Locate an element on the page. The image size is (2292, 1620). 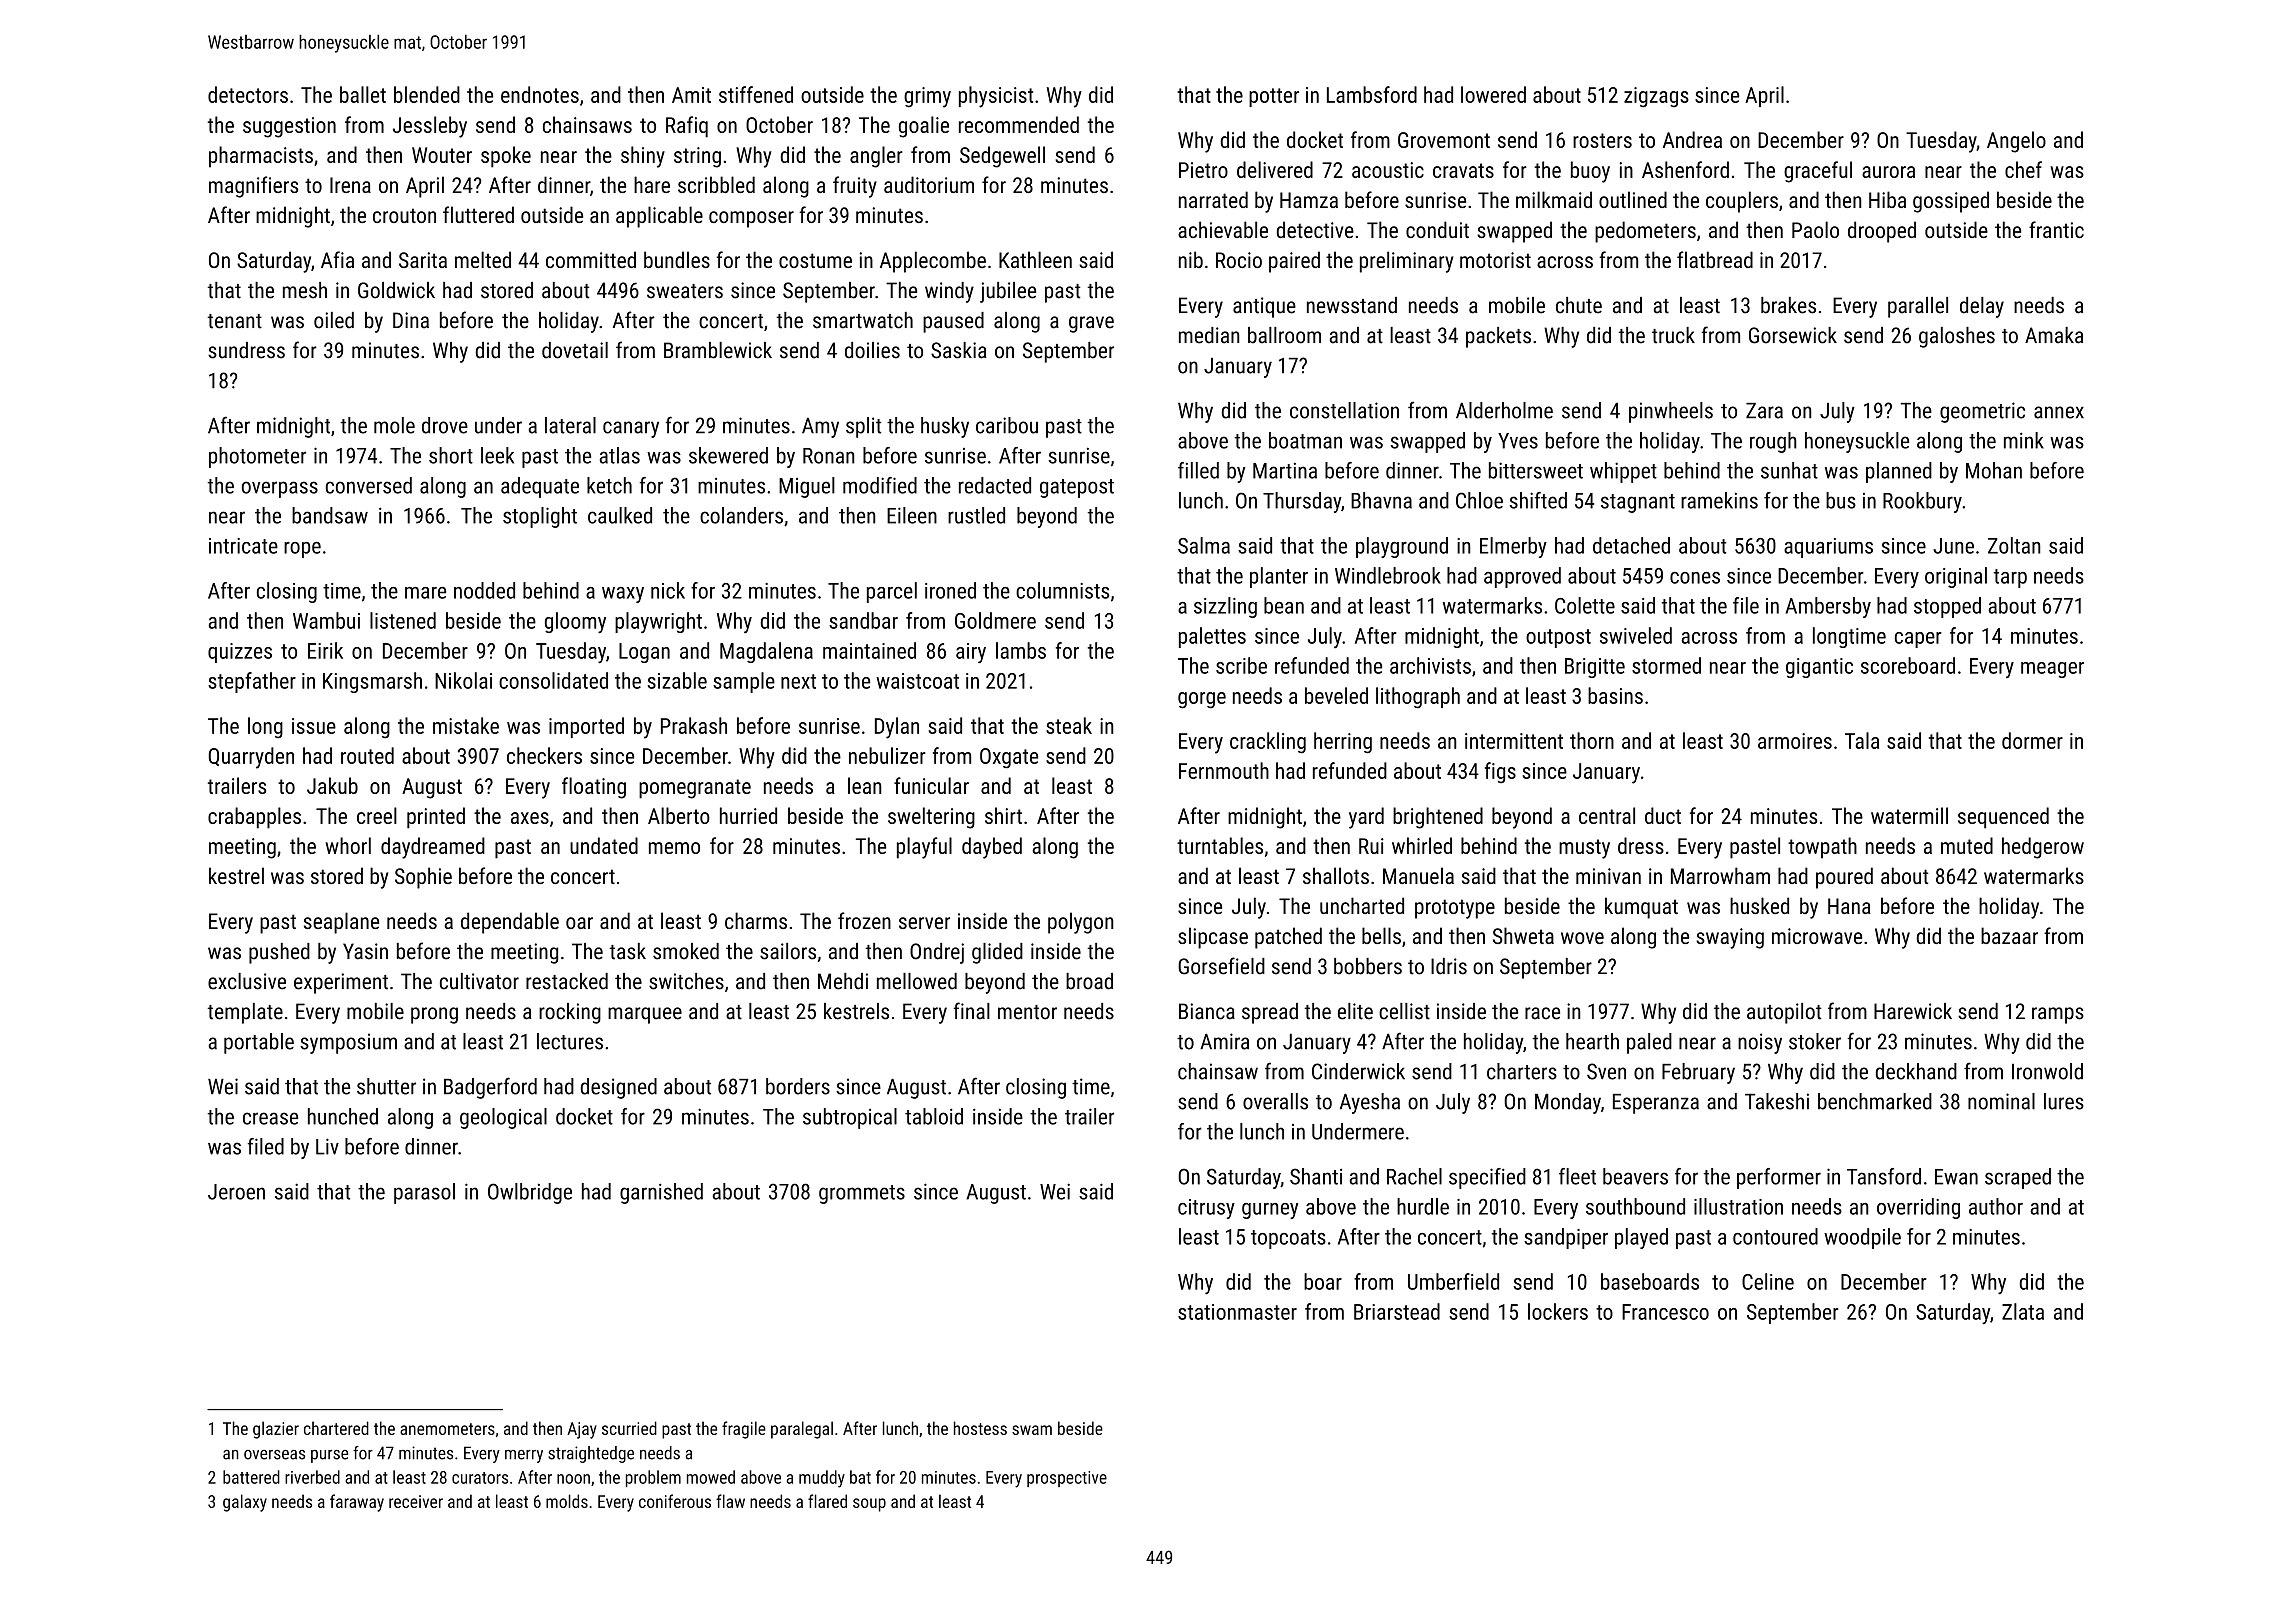
Mohan is located at coordinates (1994, 470).
